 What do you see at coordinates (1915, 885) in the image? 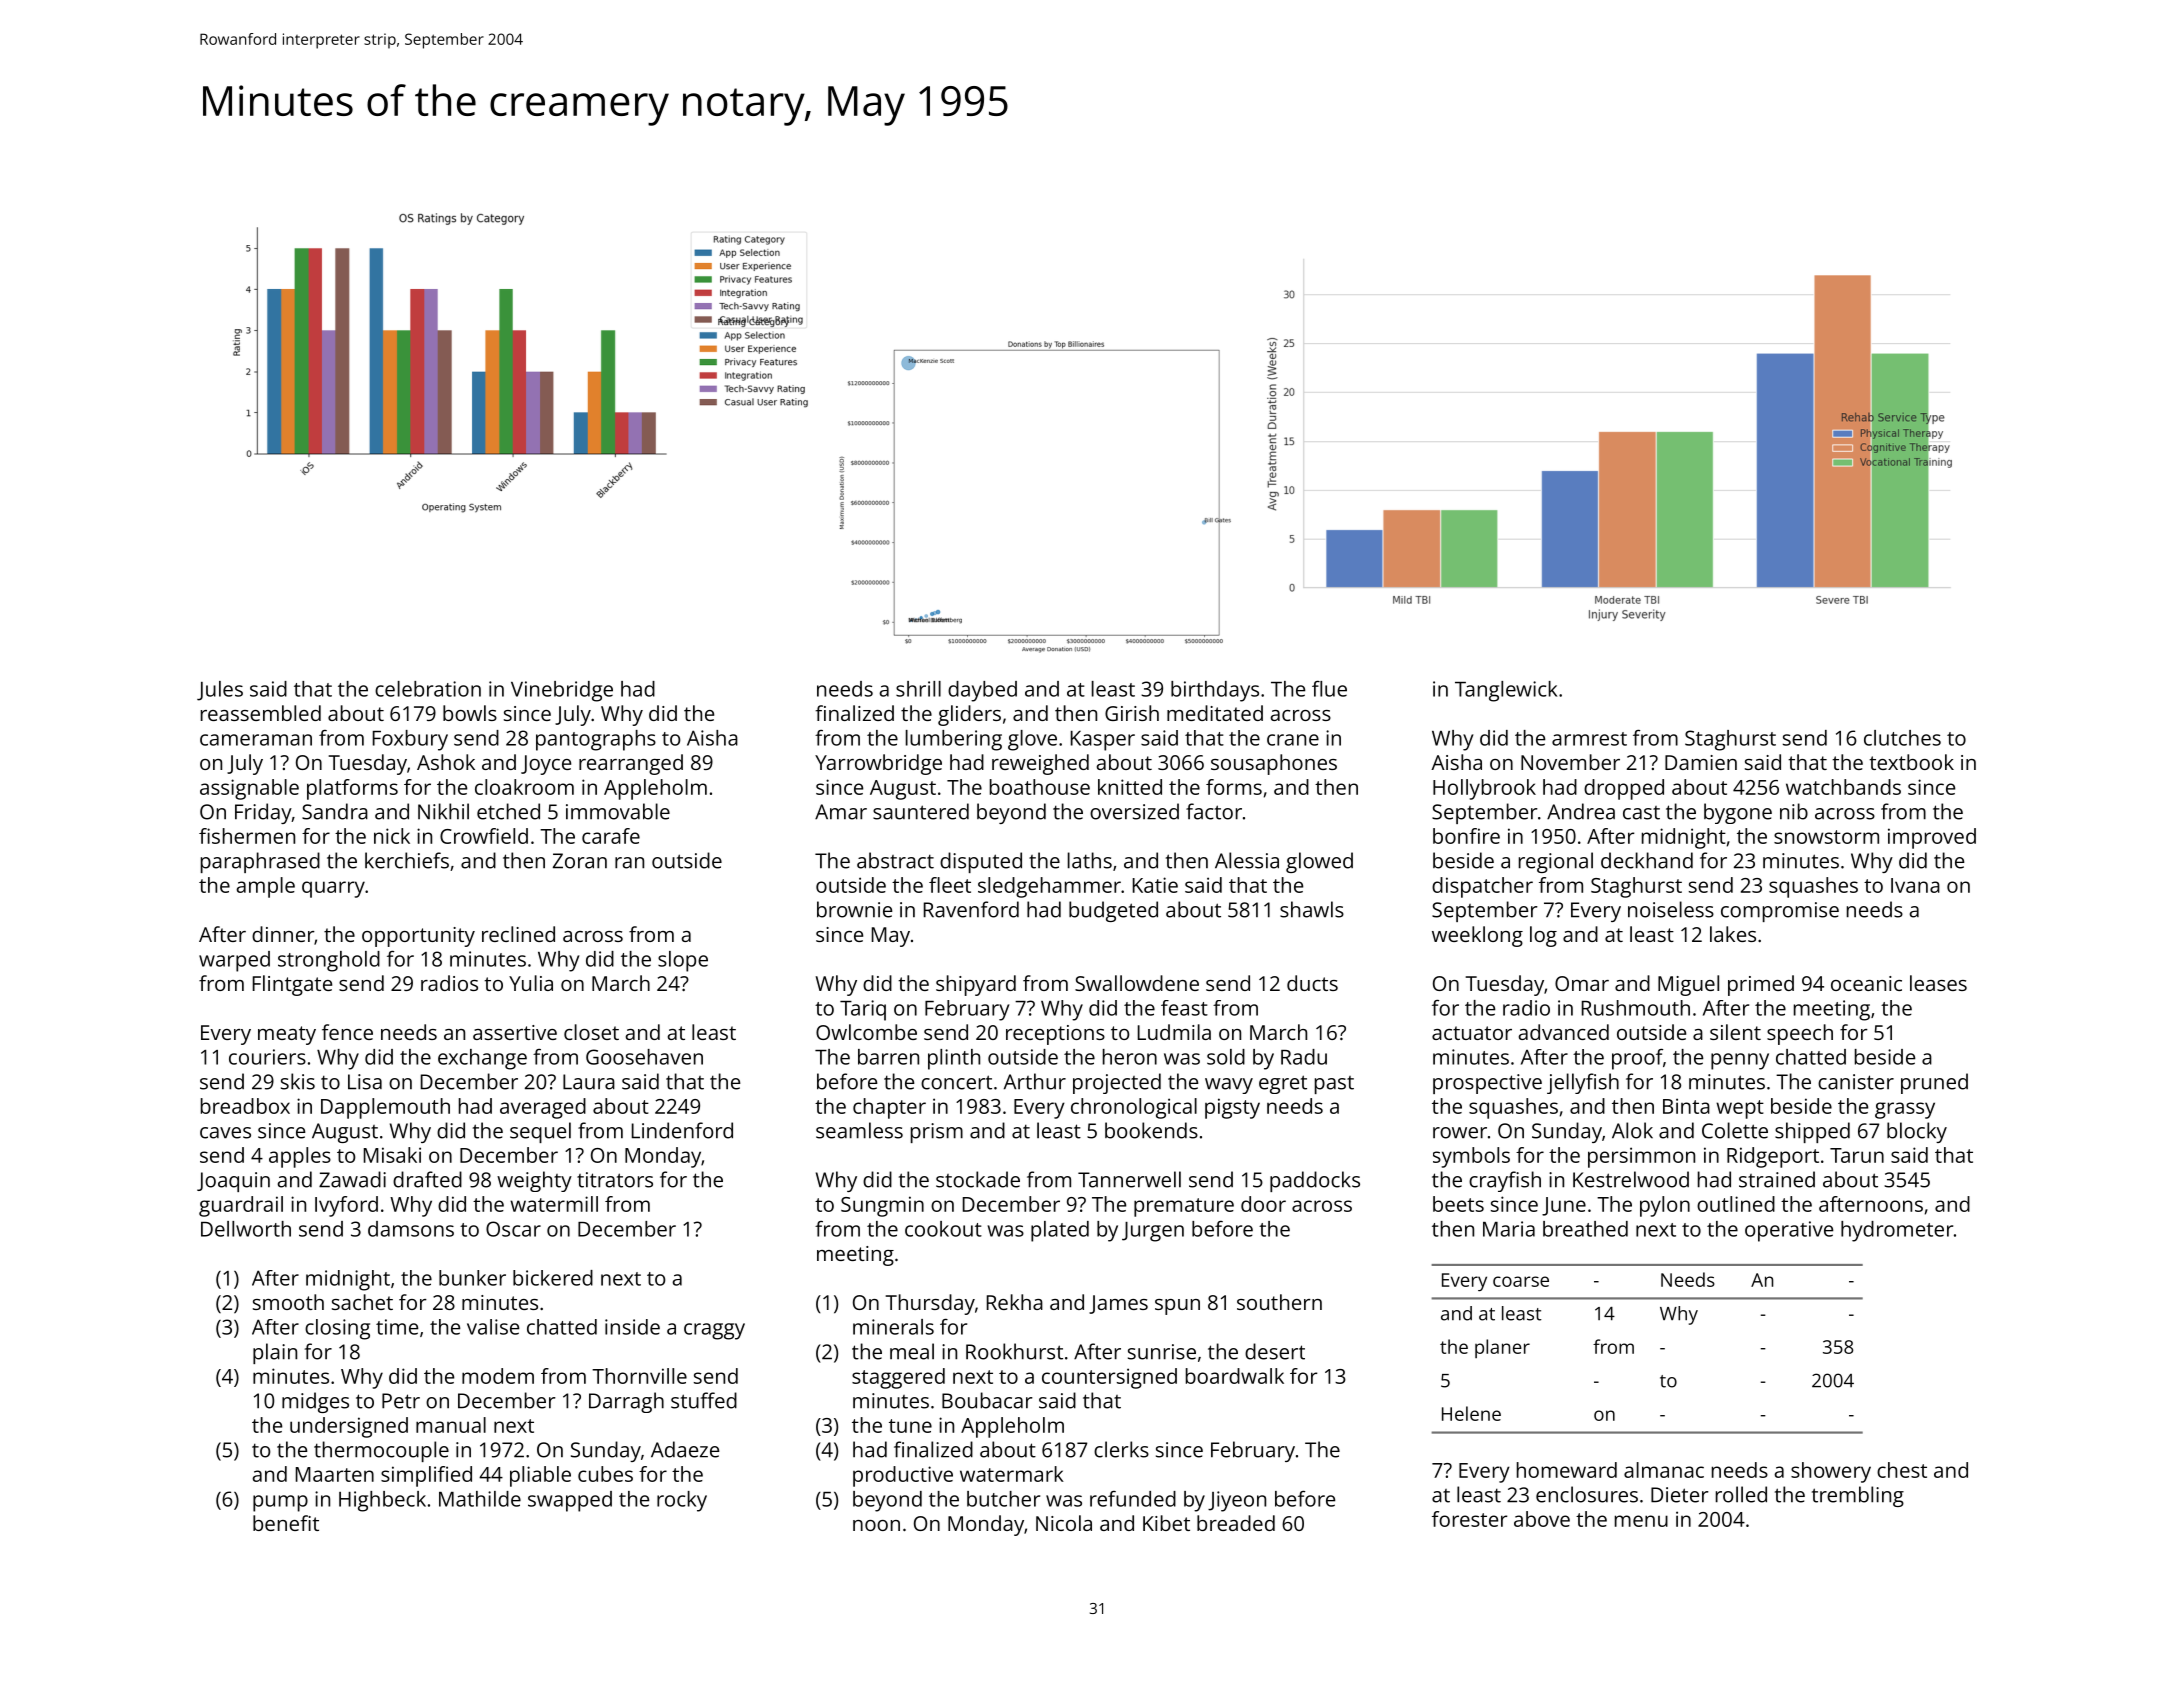
I see `Ivana` at bounding box center [1915, 885].
